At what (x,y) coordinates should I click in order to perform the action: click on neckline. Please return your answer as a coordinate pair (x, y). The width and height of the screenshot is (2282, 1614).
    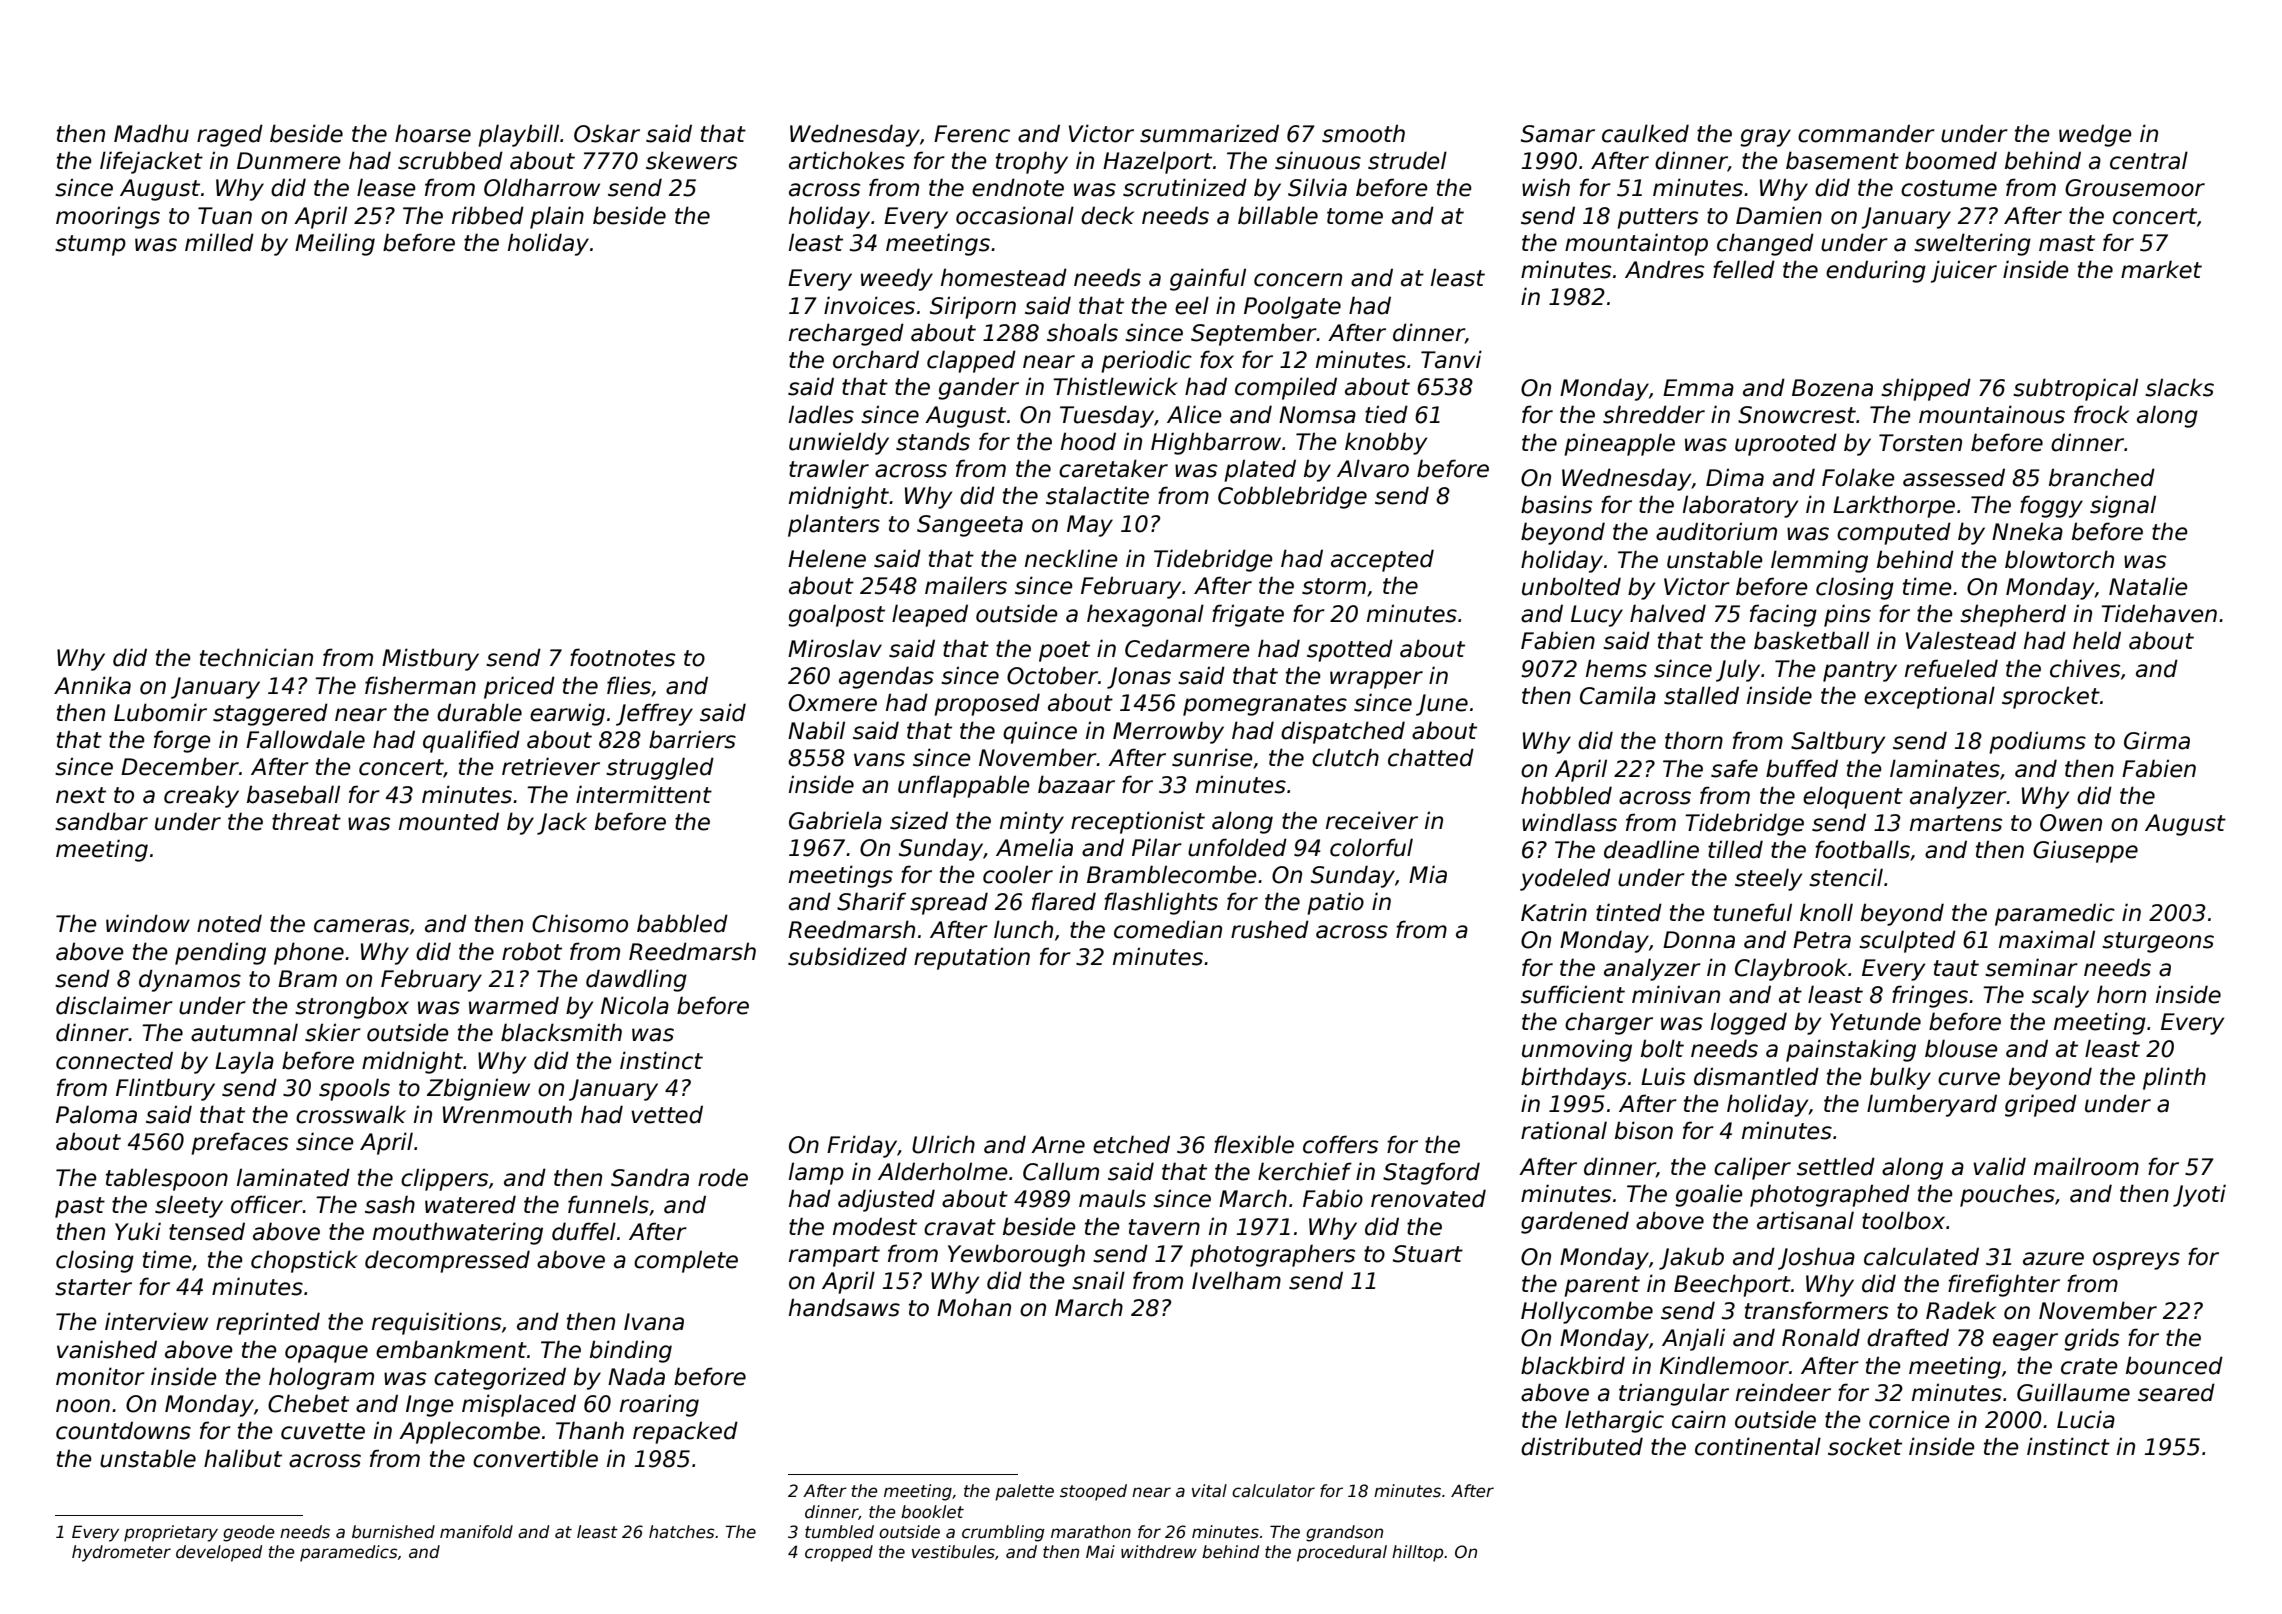
    Looking at the image, I should click on (1071, 558).
